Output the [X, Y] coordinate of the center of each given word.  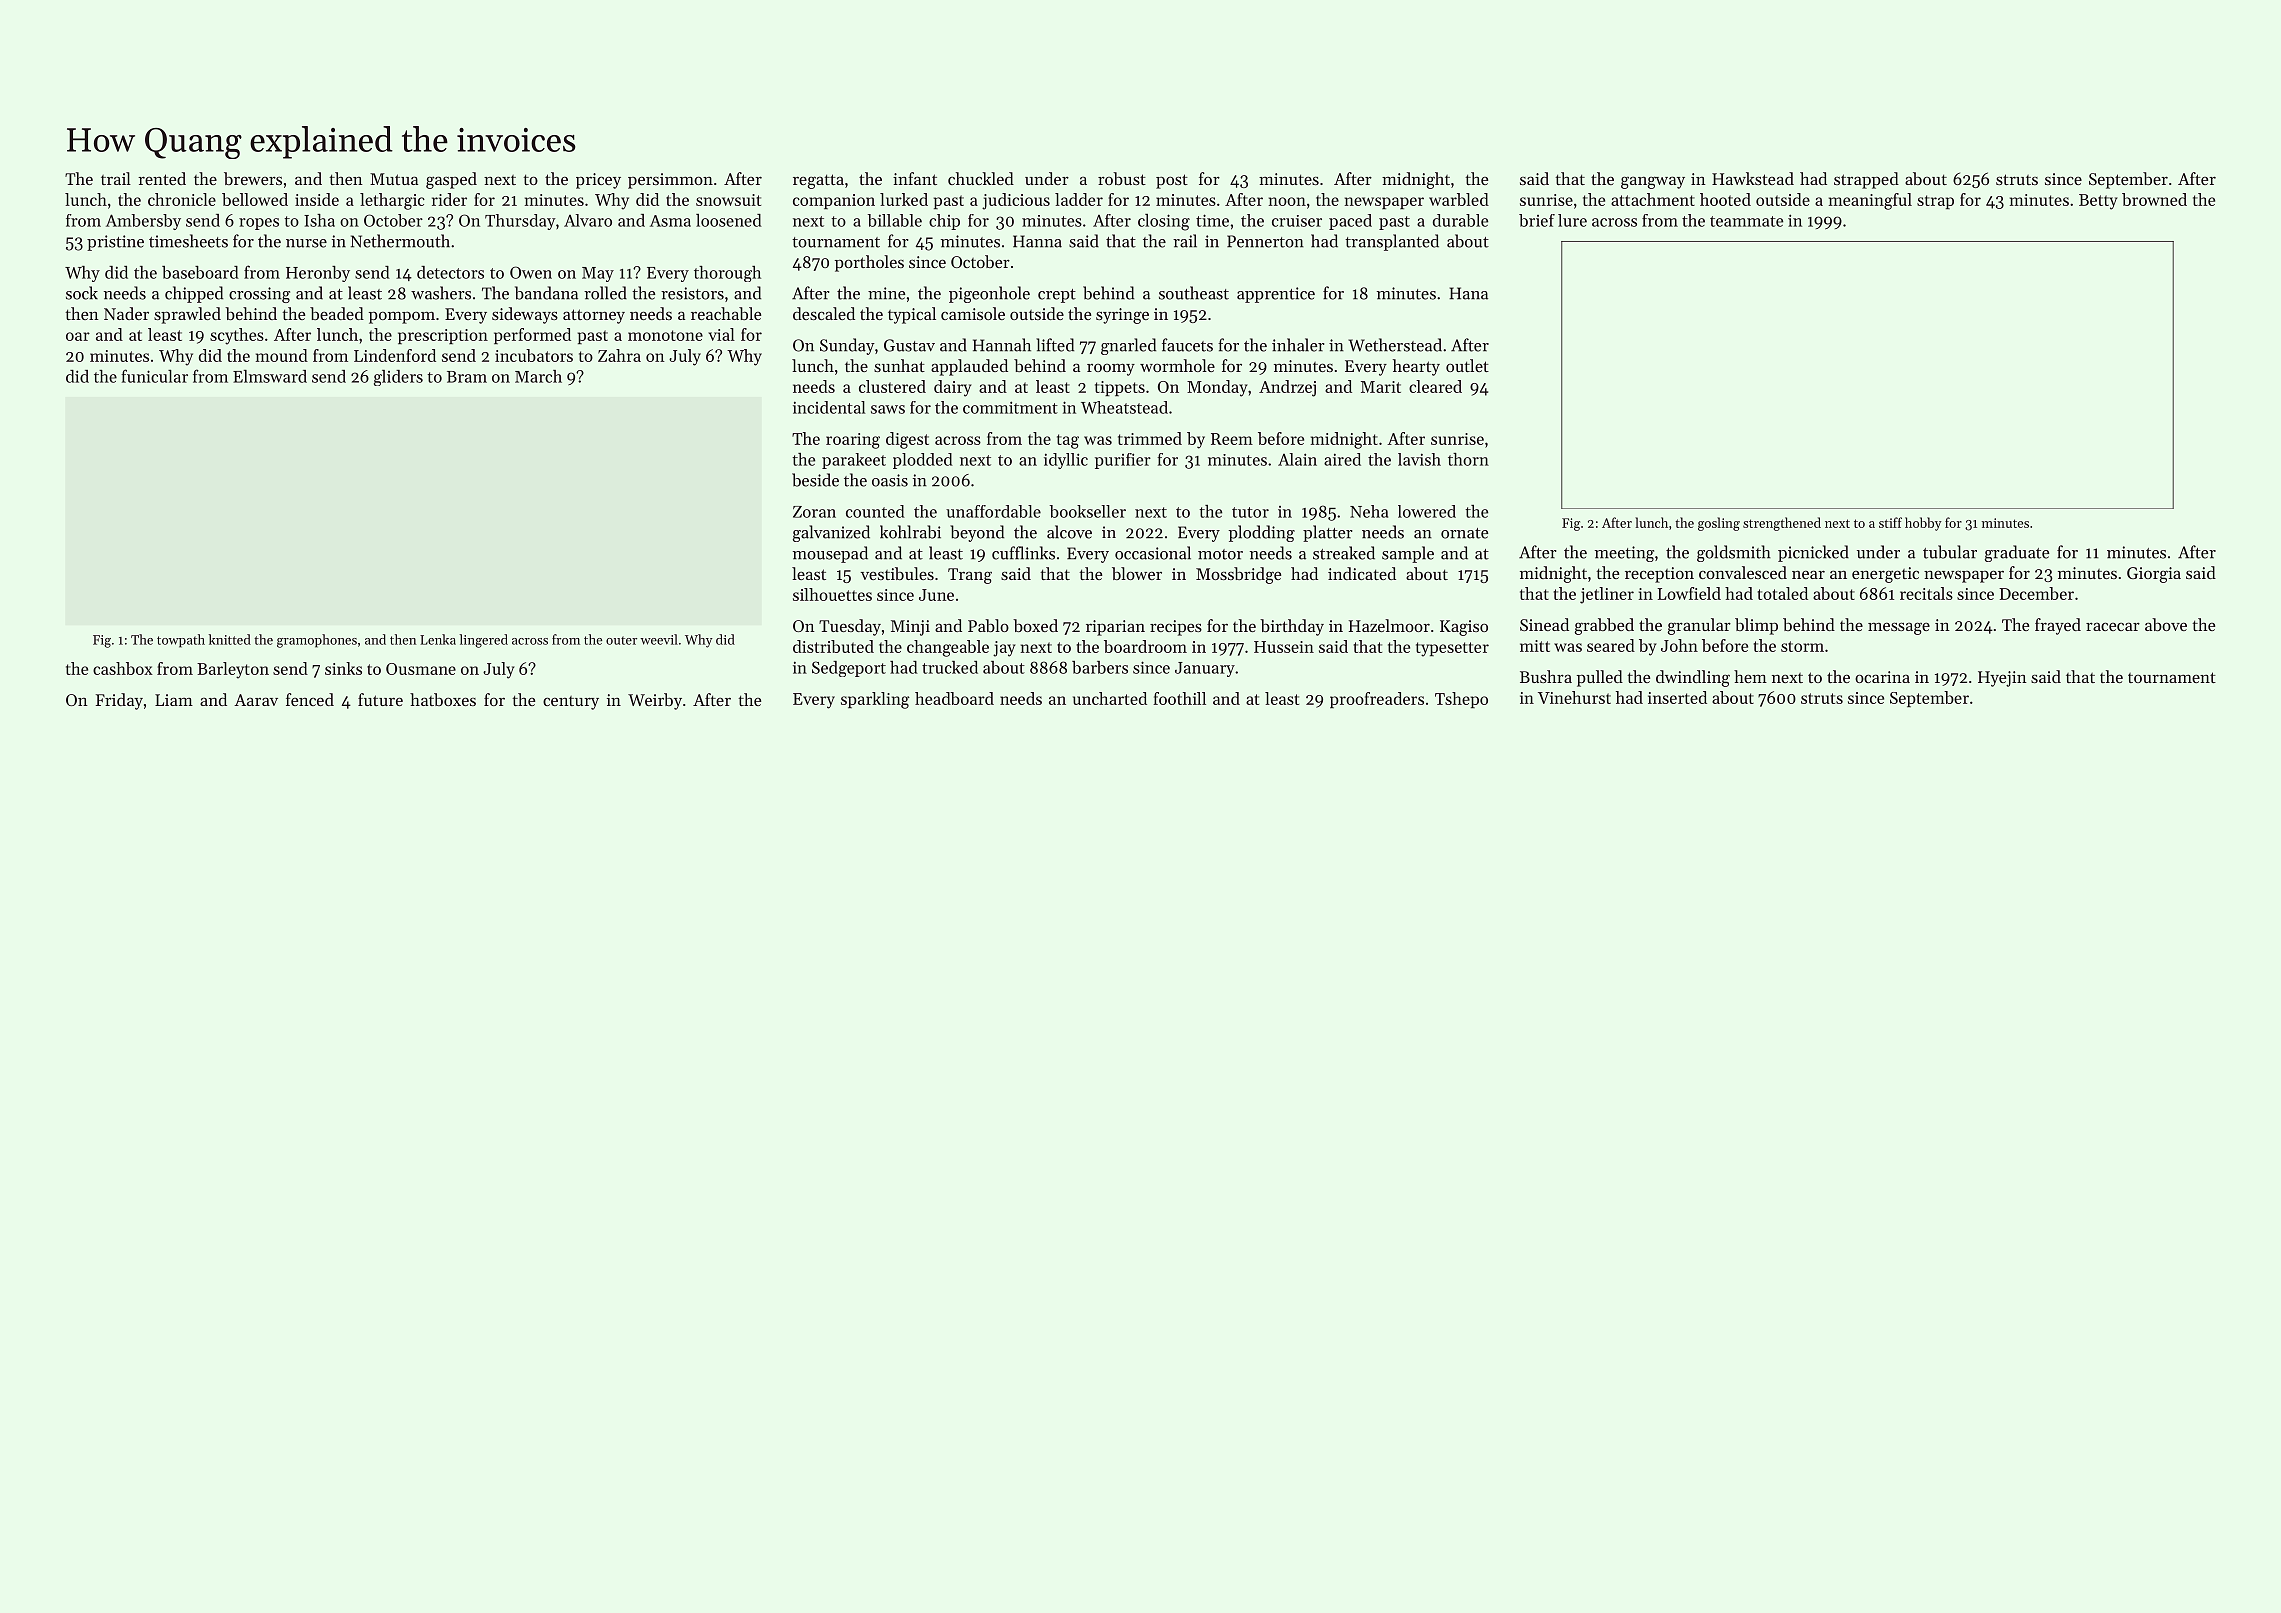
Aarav [256, 700]
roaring [853, 441]
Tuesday [850, 627]
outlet [1467, 365]
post [1172, 181]
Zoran [814, 512]
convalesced [1743, 572]
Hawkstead [1753, 178]
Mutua [394, 179]
